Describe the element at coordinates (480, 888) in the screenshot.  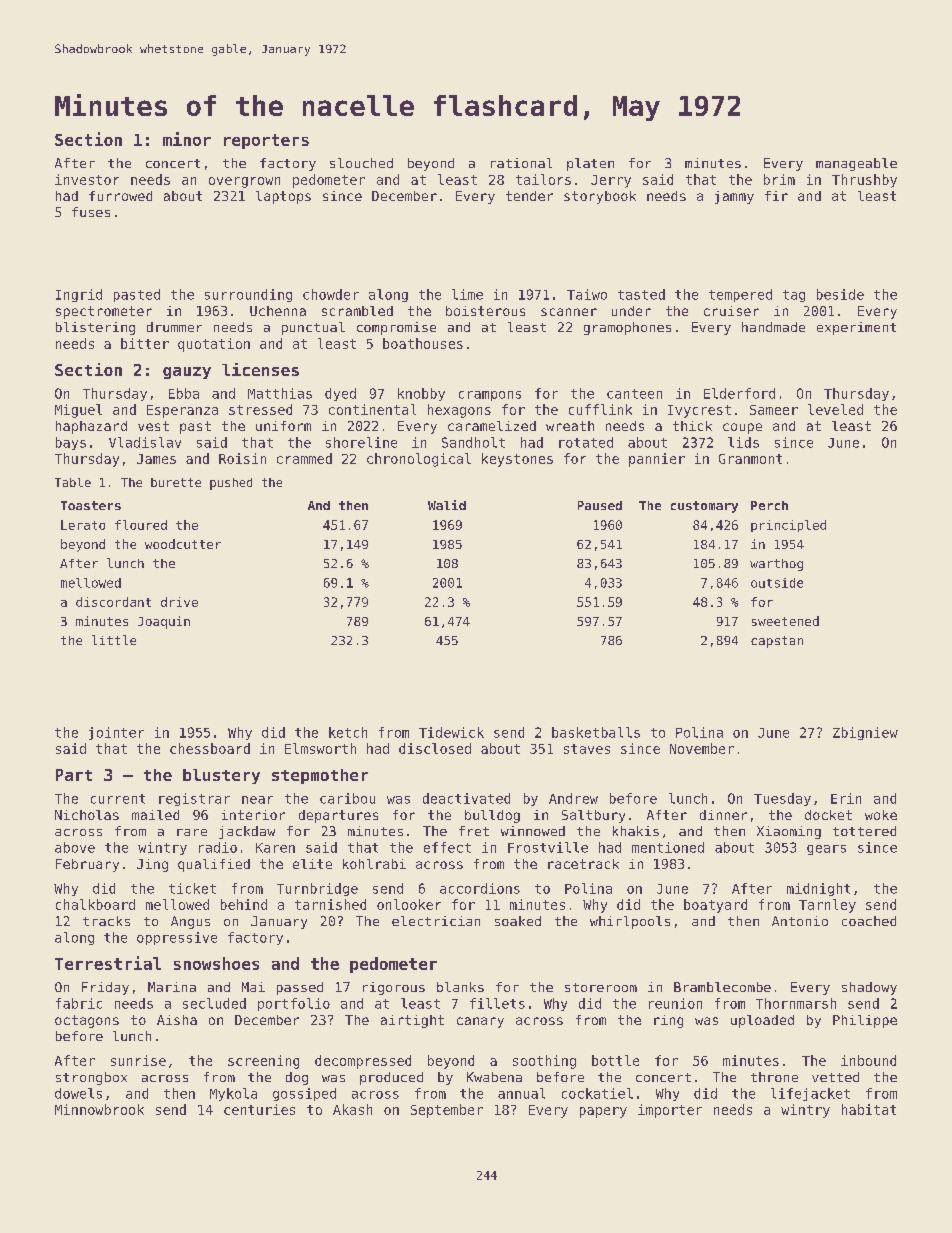
I see `accordions` at that location.
